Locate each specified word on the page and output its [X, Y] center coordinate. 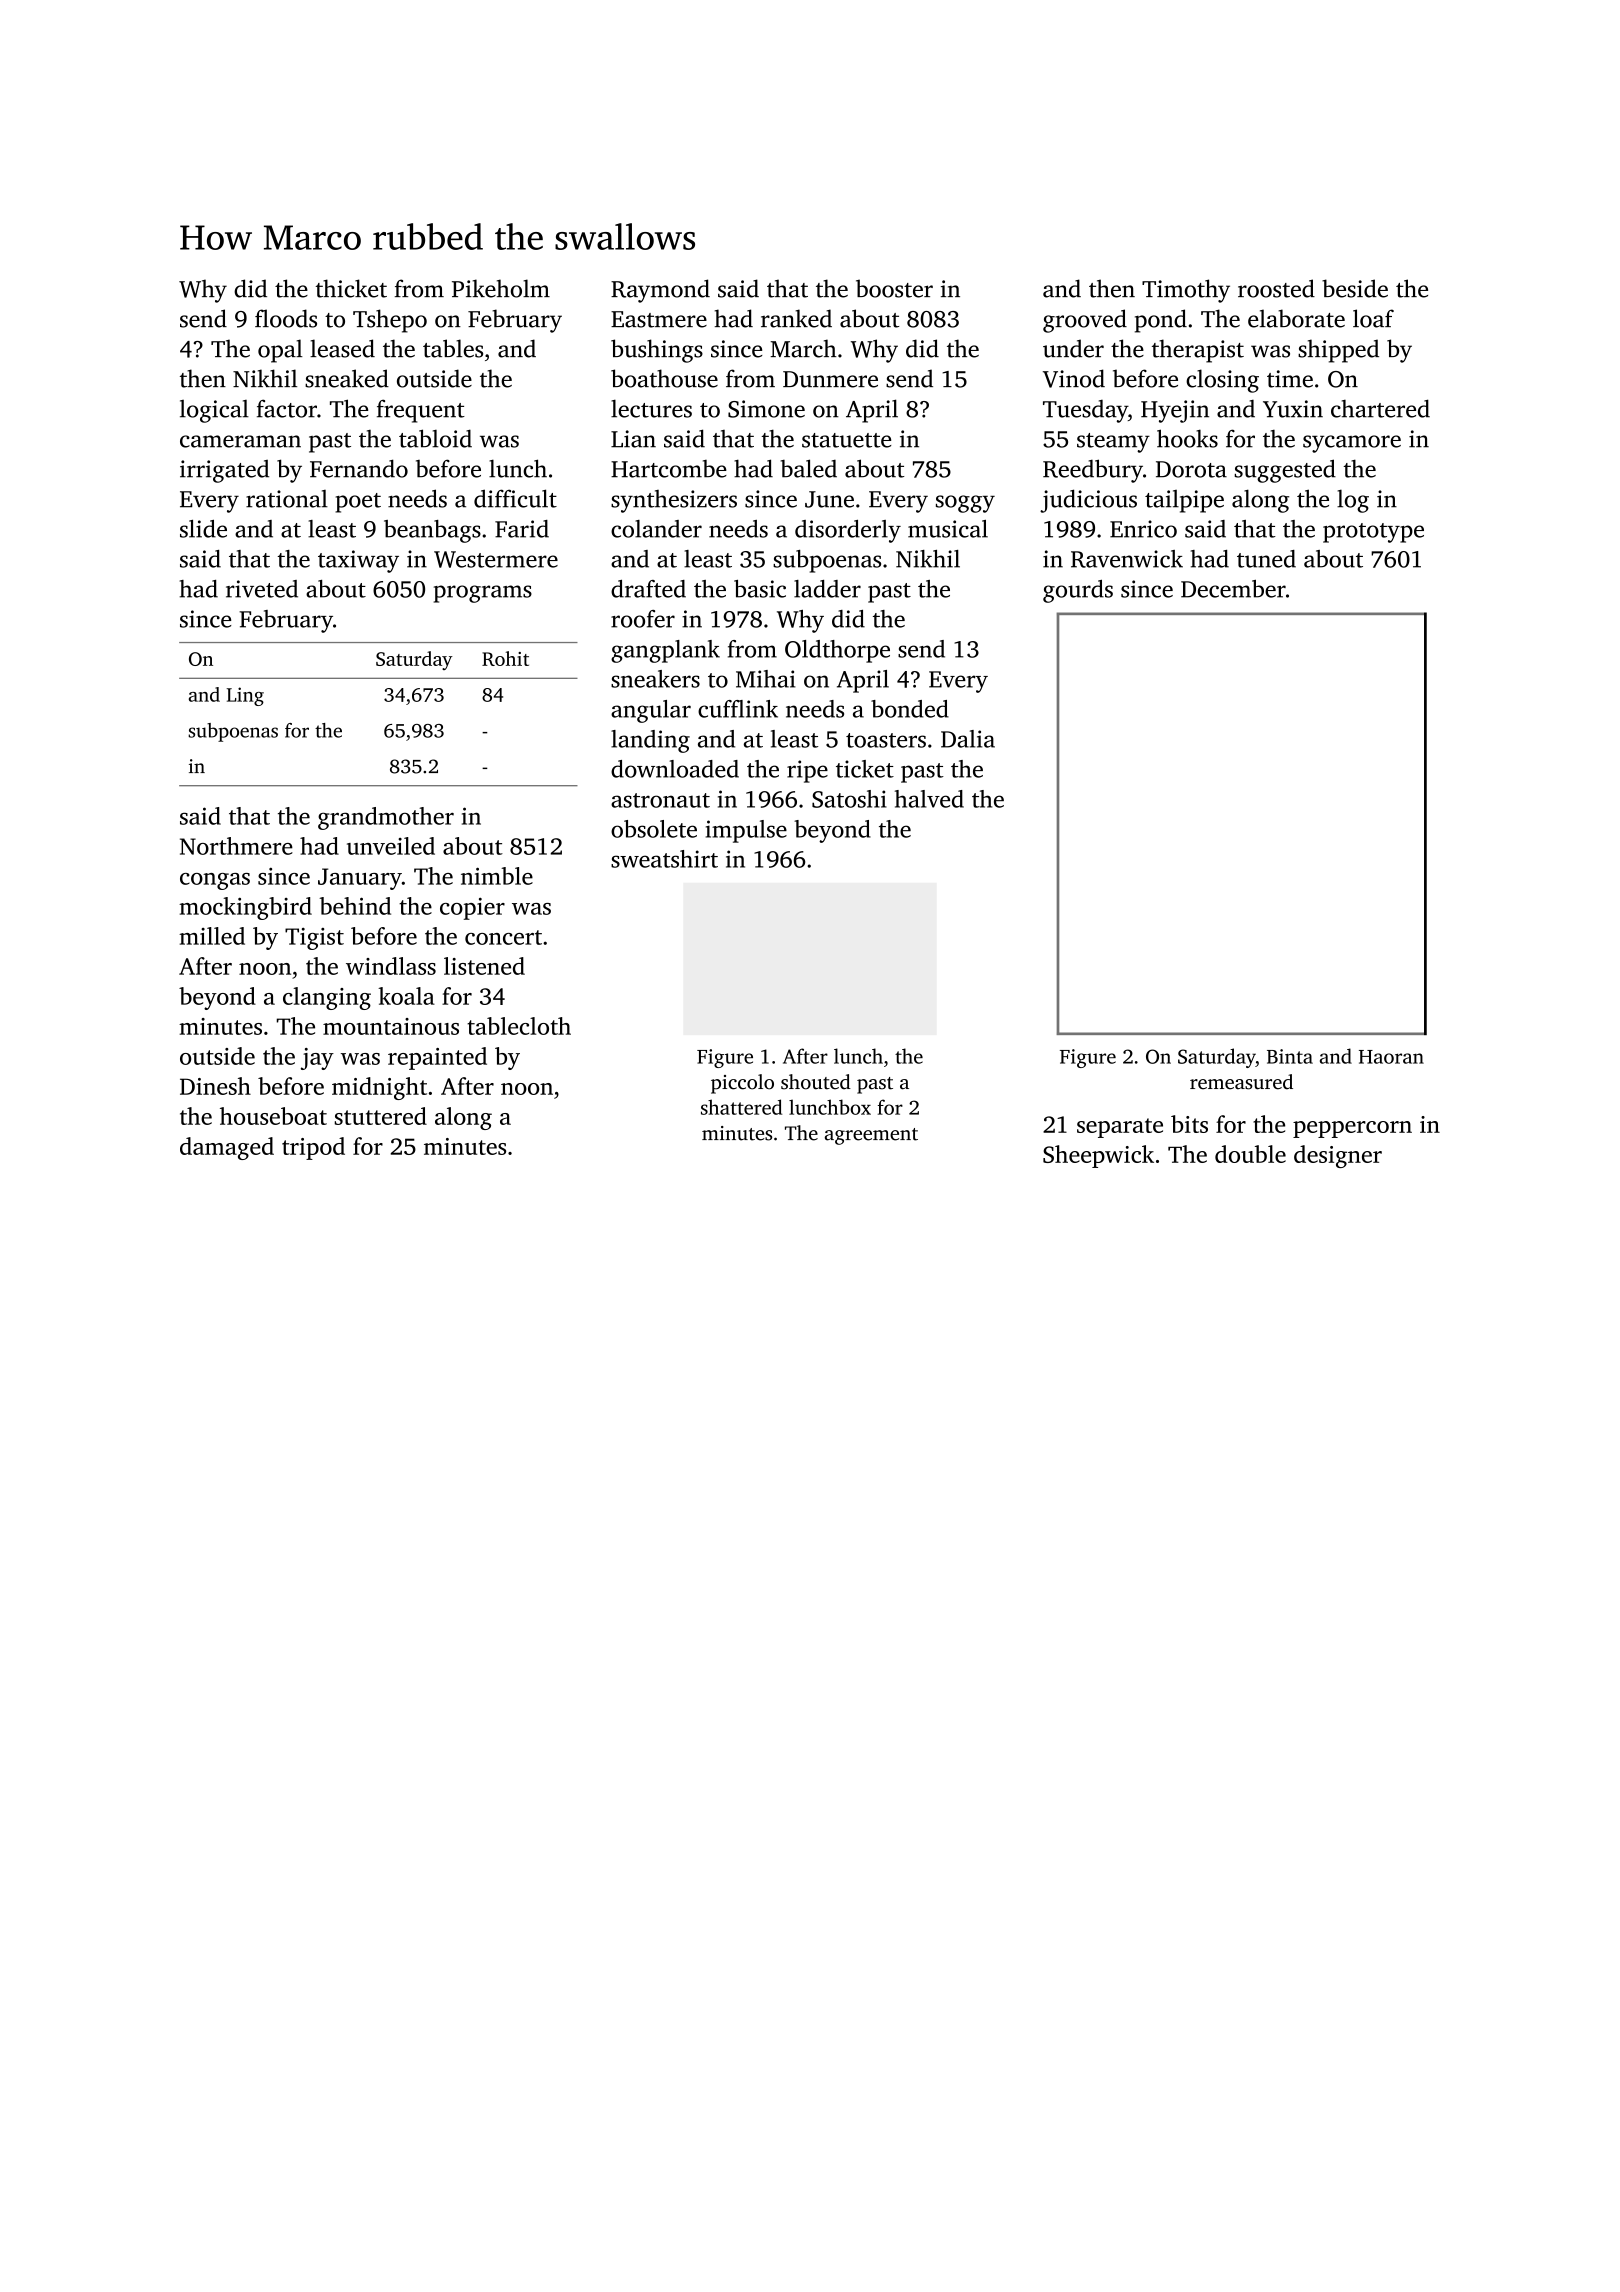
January [360, 879]
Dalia [968, 739]
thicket [351, 288]
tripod [313, 1148]
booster [894, 288]
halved [929, 799]
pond [1161, 321]
